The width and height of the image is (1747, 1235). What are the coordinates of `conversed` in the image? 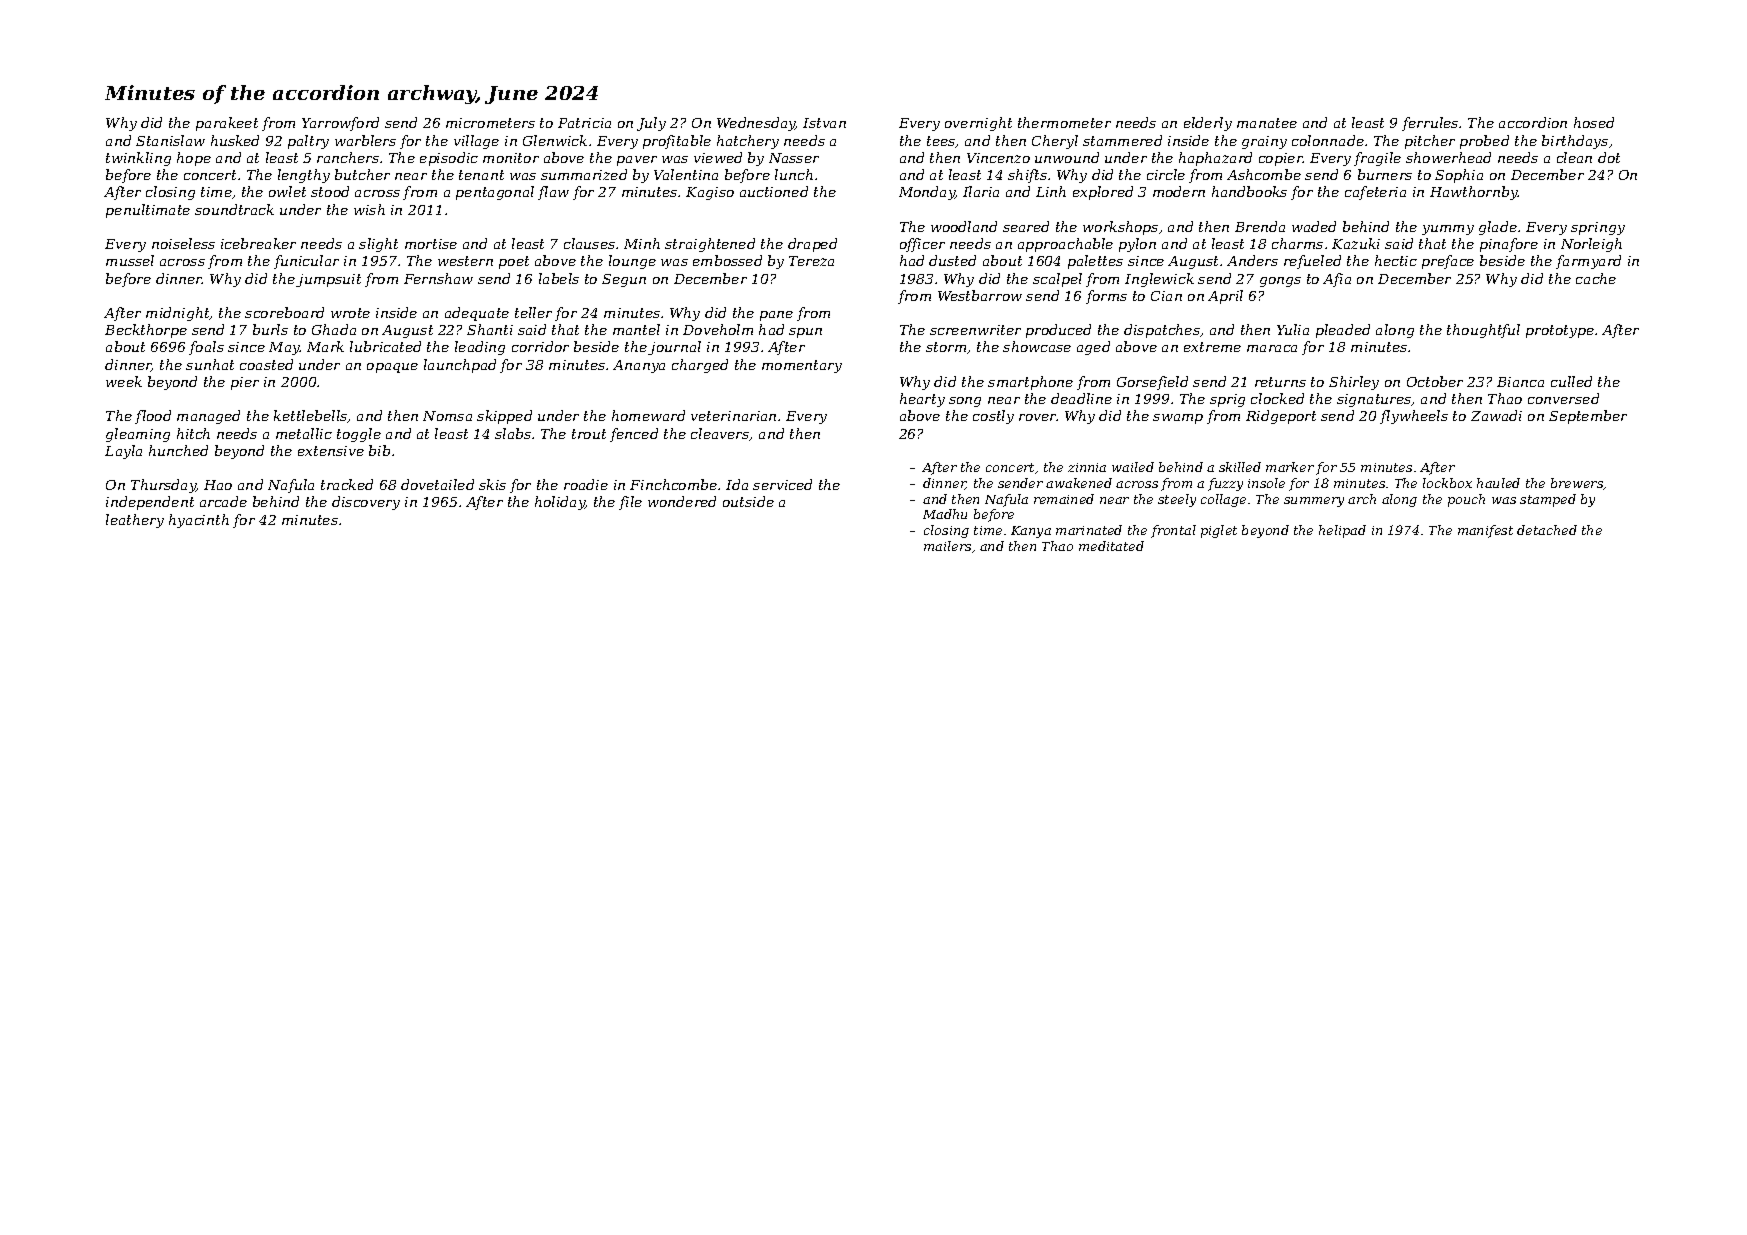 It's located at (1563, 398).
